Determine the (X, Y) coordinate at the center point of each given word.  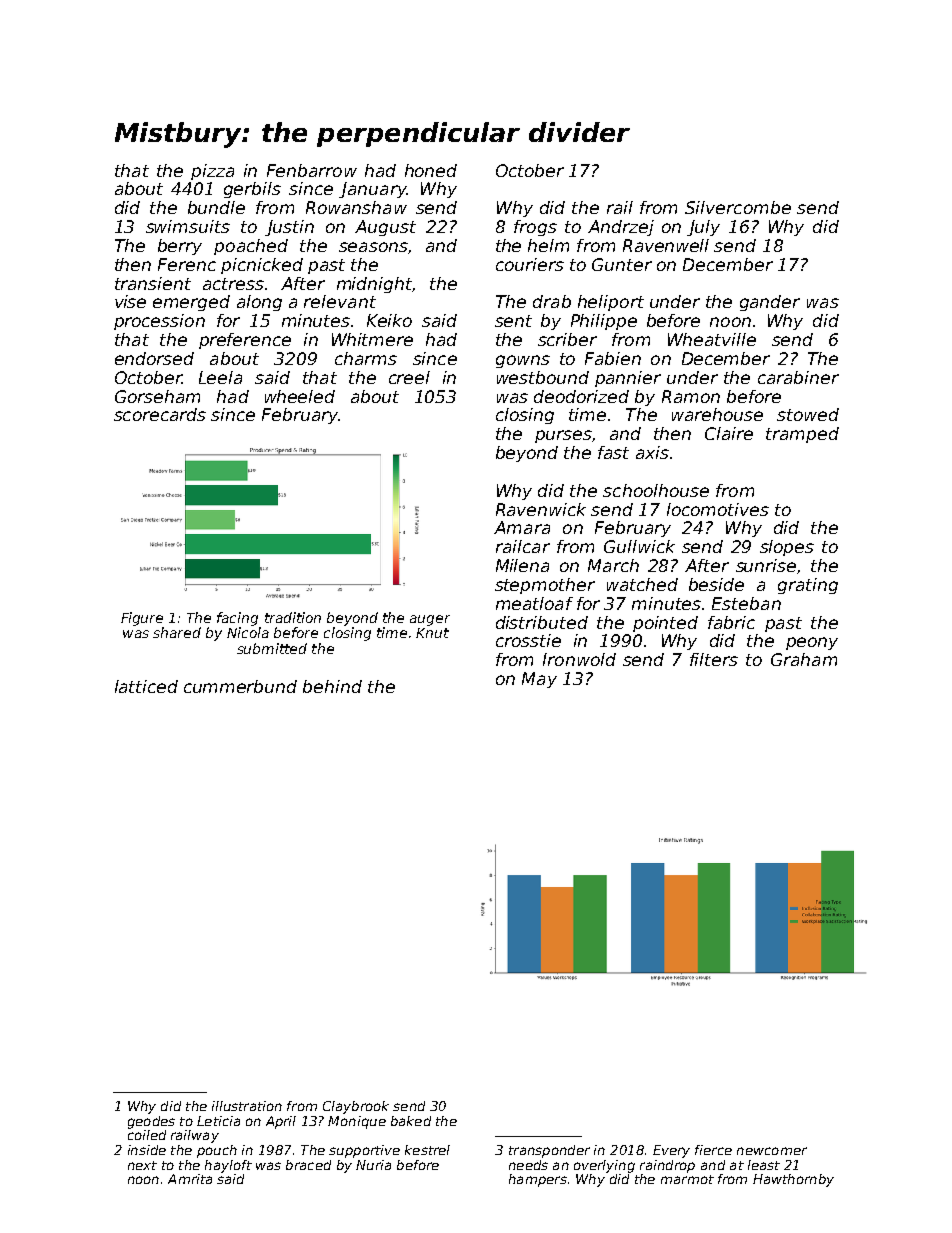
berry (180, 247)
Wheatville (712, 339)
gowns (523, 361)
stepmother (545, 586)
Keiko (389, 320)
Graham (804, 659)
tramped (802, 435)
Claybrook (356, 1107)
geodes (151, 1122)
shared (177, 632)
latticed (146, 686)
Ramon (691, 396)
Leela (220, 377)
